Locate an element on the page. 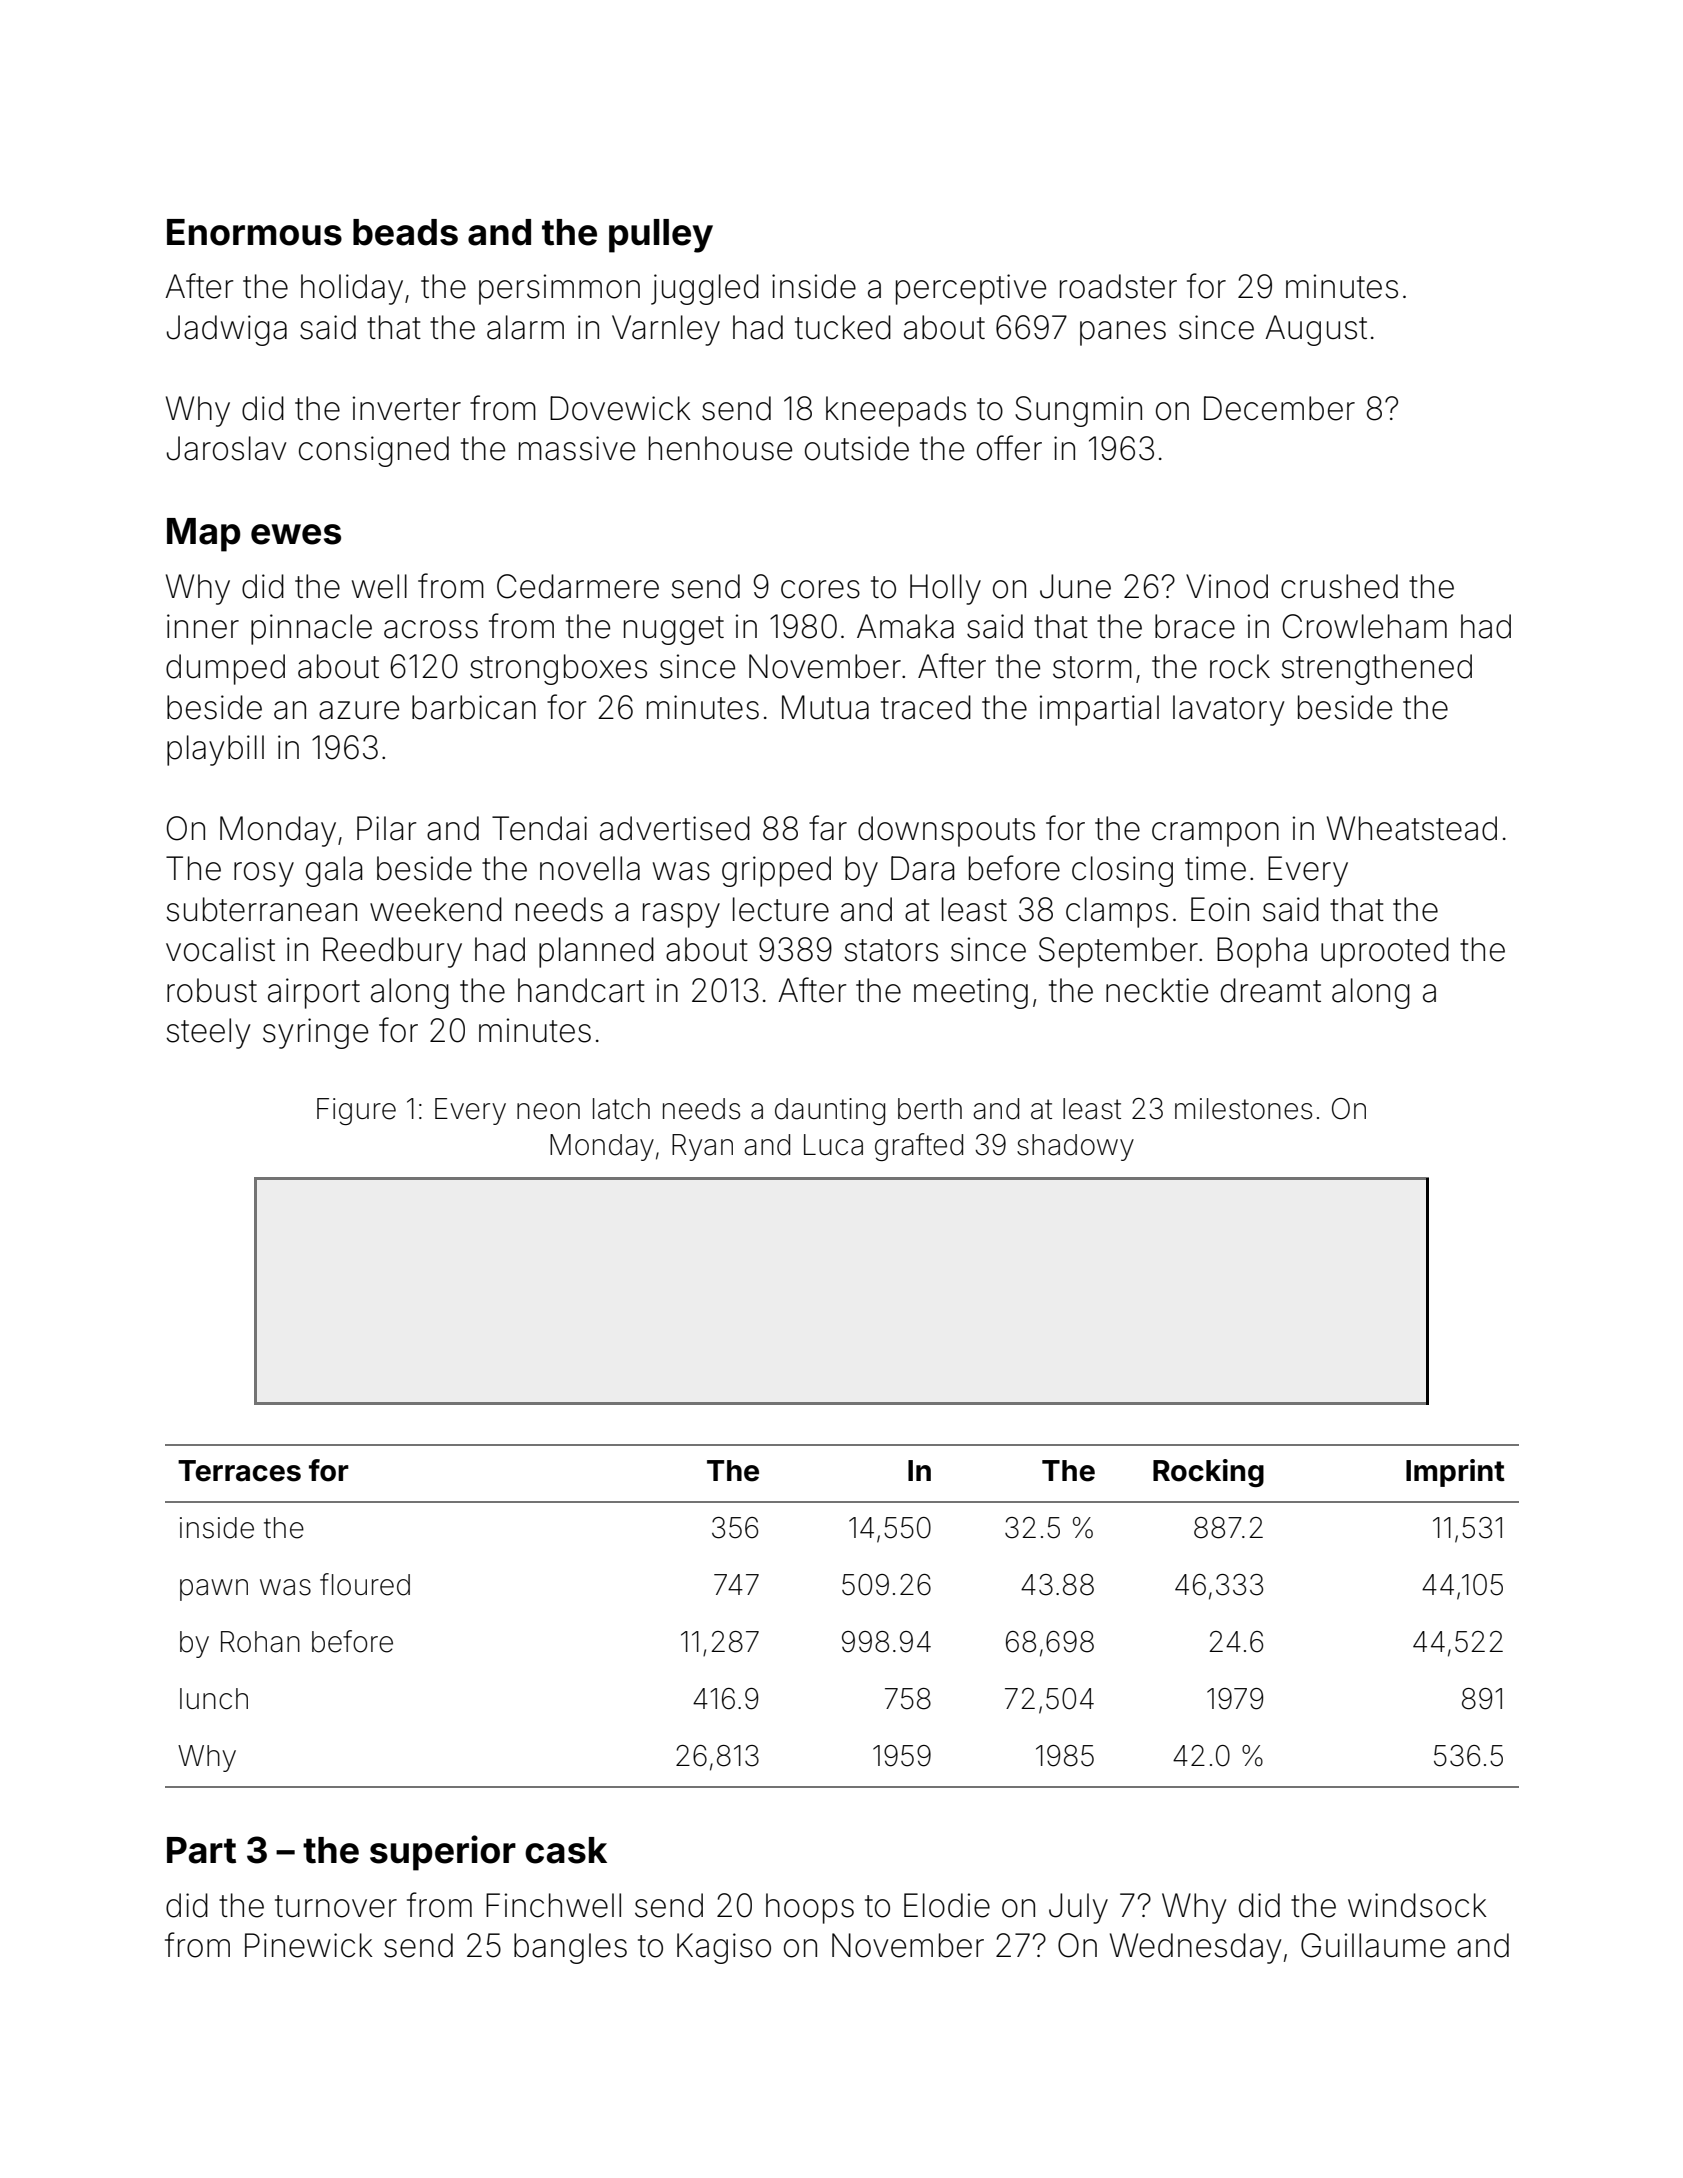 Image resolution: width=1683 pixels, height=2178 pixels. Ryan is located at coordinates (702, 1147).
